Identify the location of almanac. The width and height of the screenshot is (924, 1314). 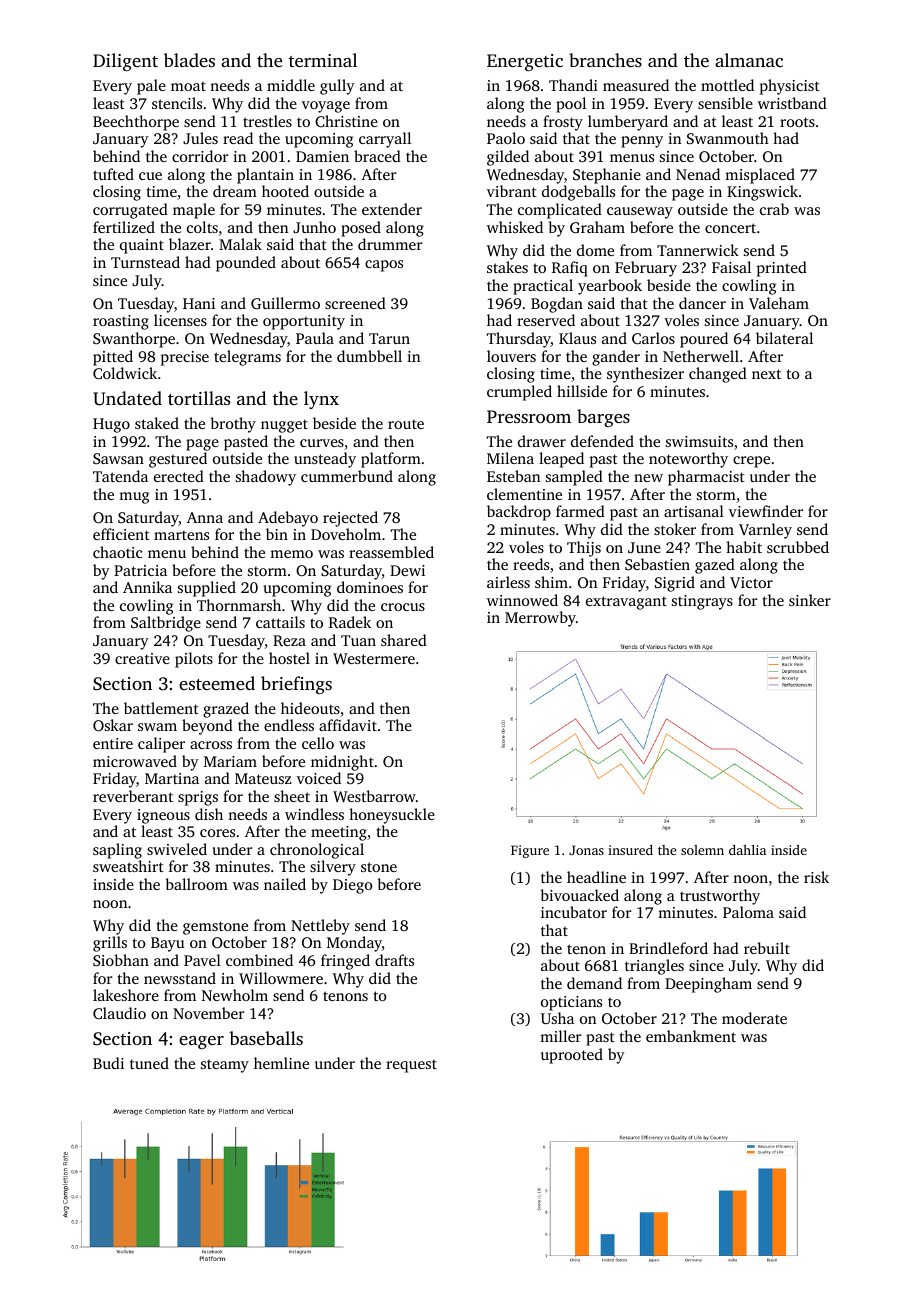
(749, 60).
